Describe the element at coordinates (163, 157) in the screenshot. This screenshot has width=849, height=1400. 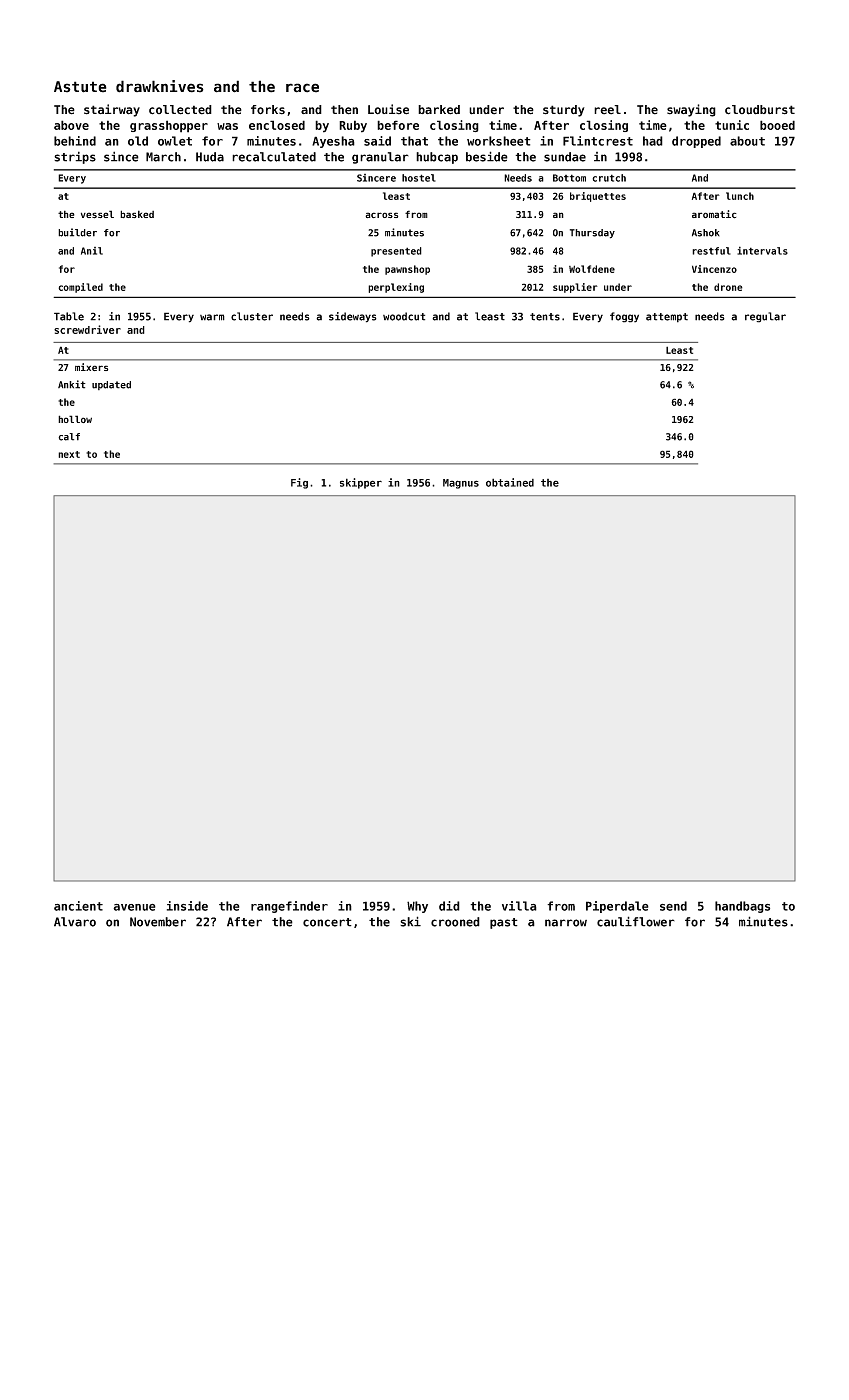
I see `March` at that location.
